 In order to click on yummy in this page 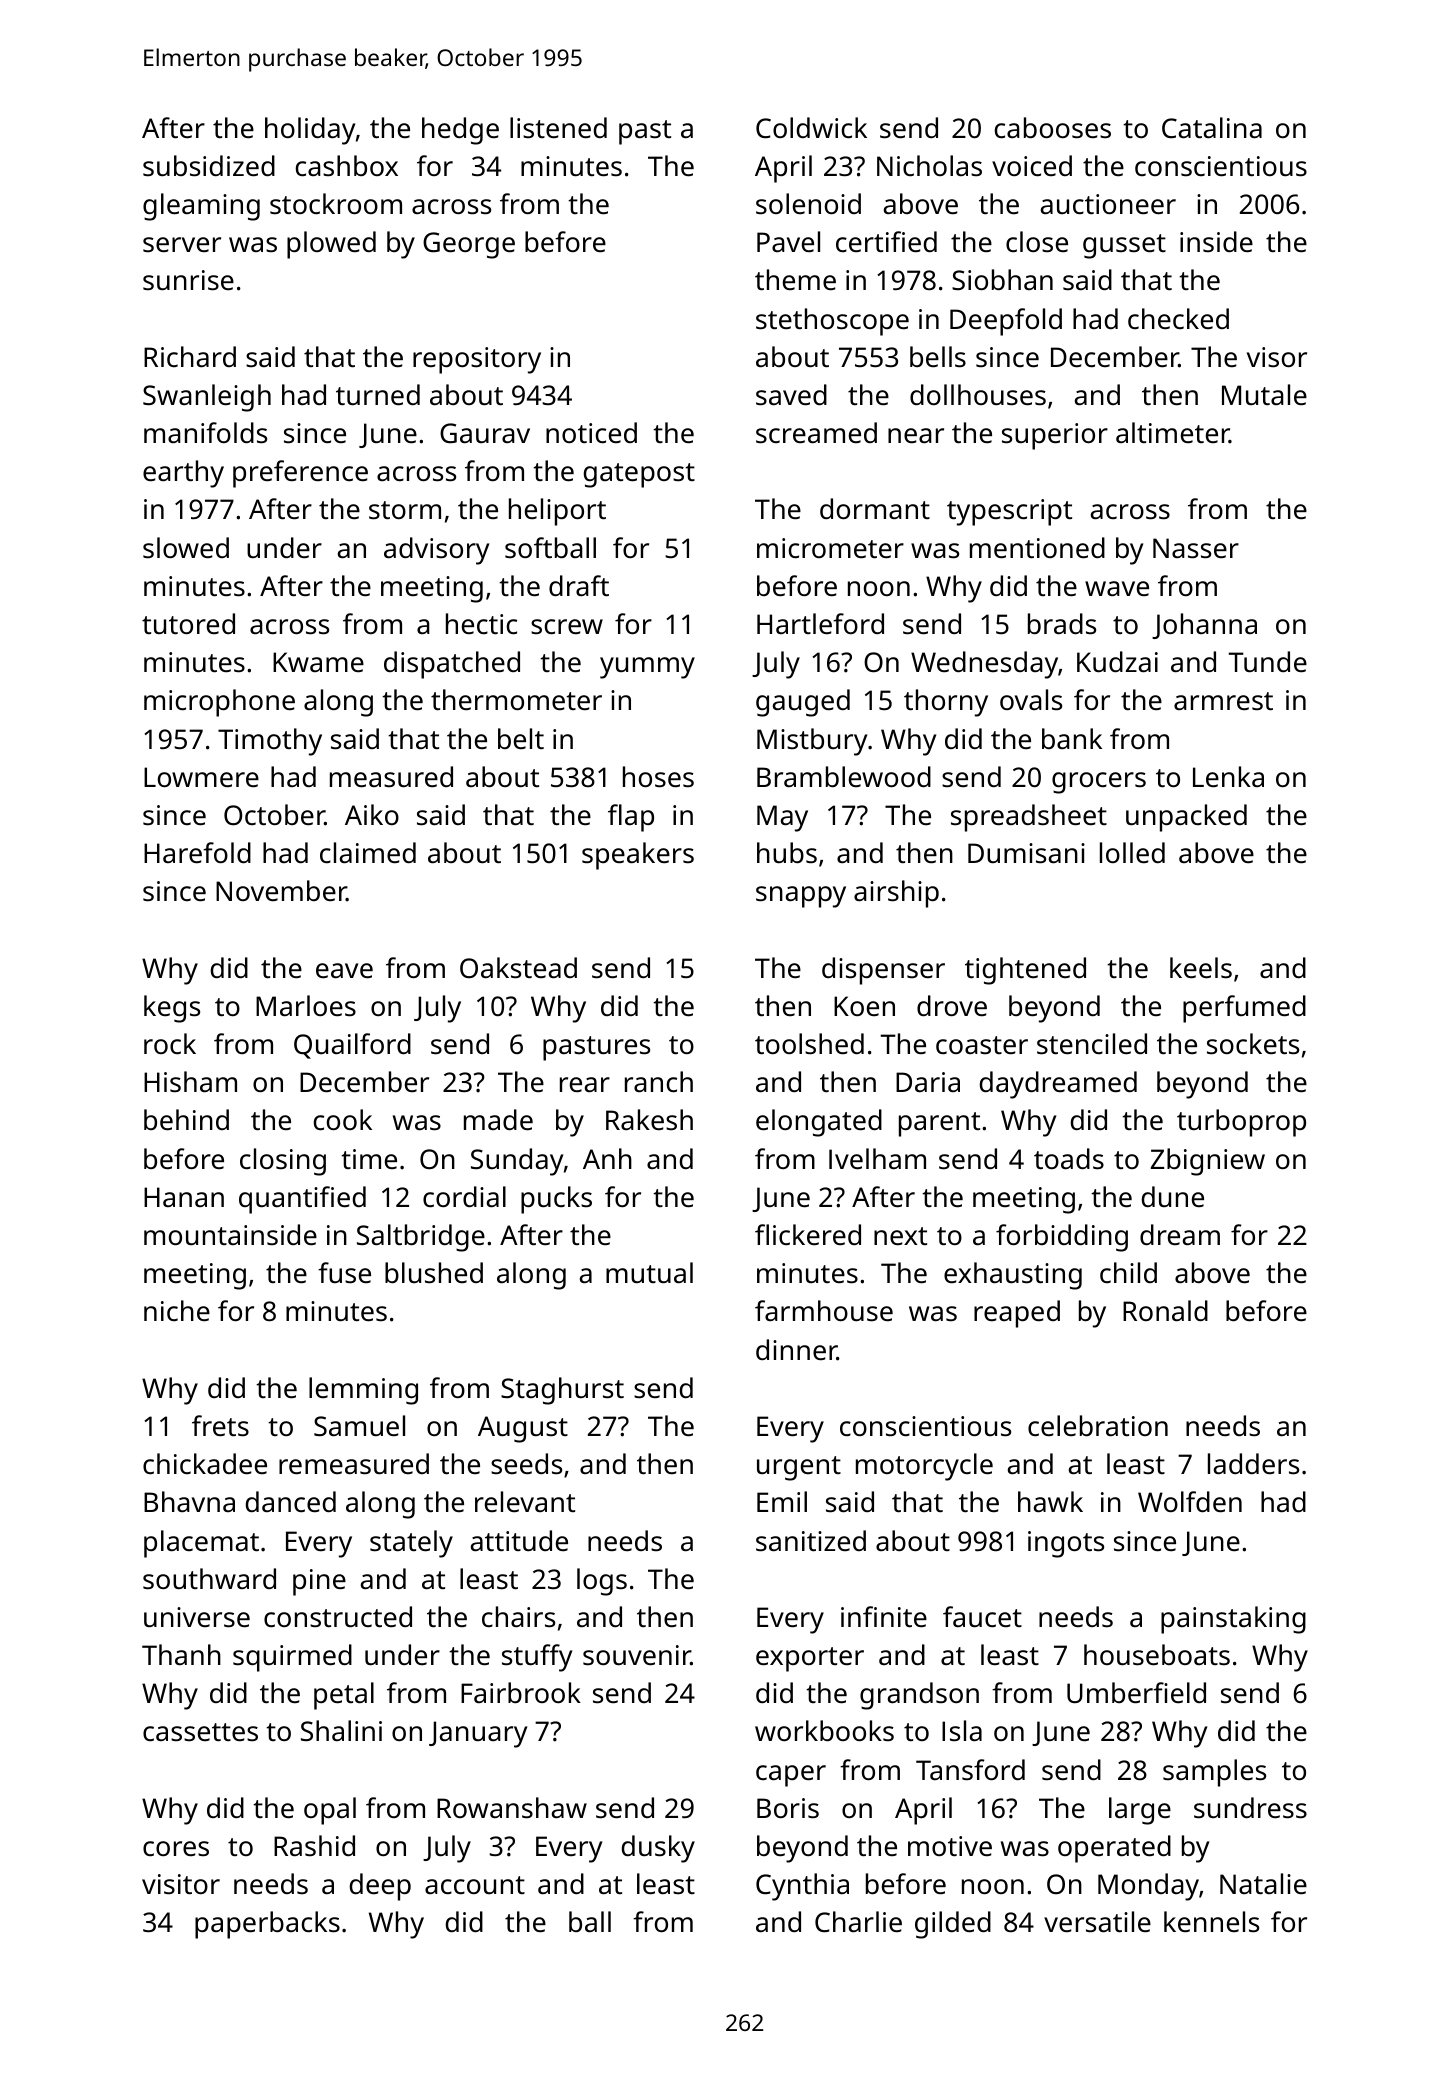, I will do `click(647, 668)`.
